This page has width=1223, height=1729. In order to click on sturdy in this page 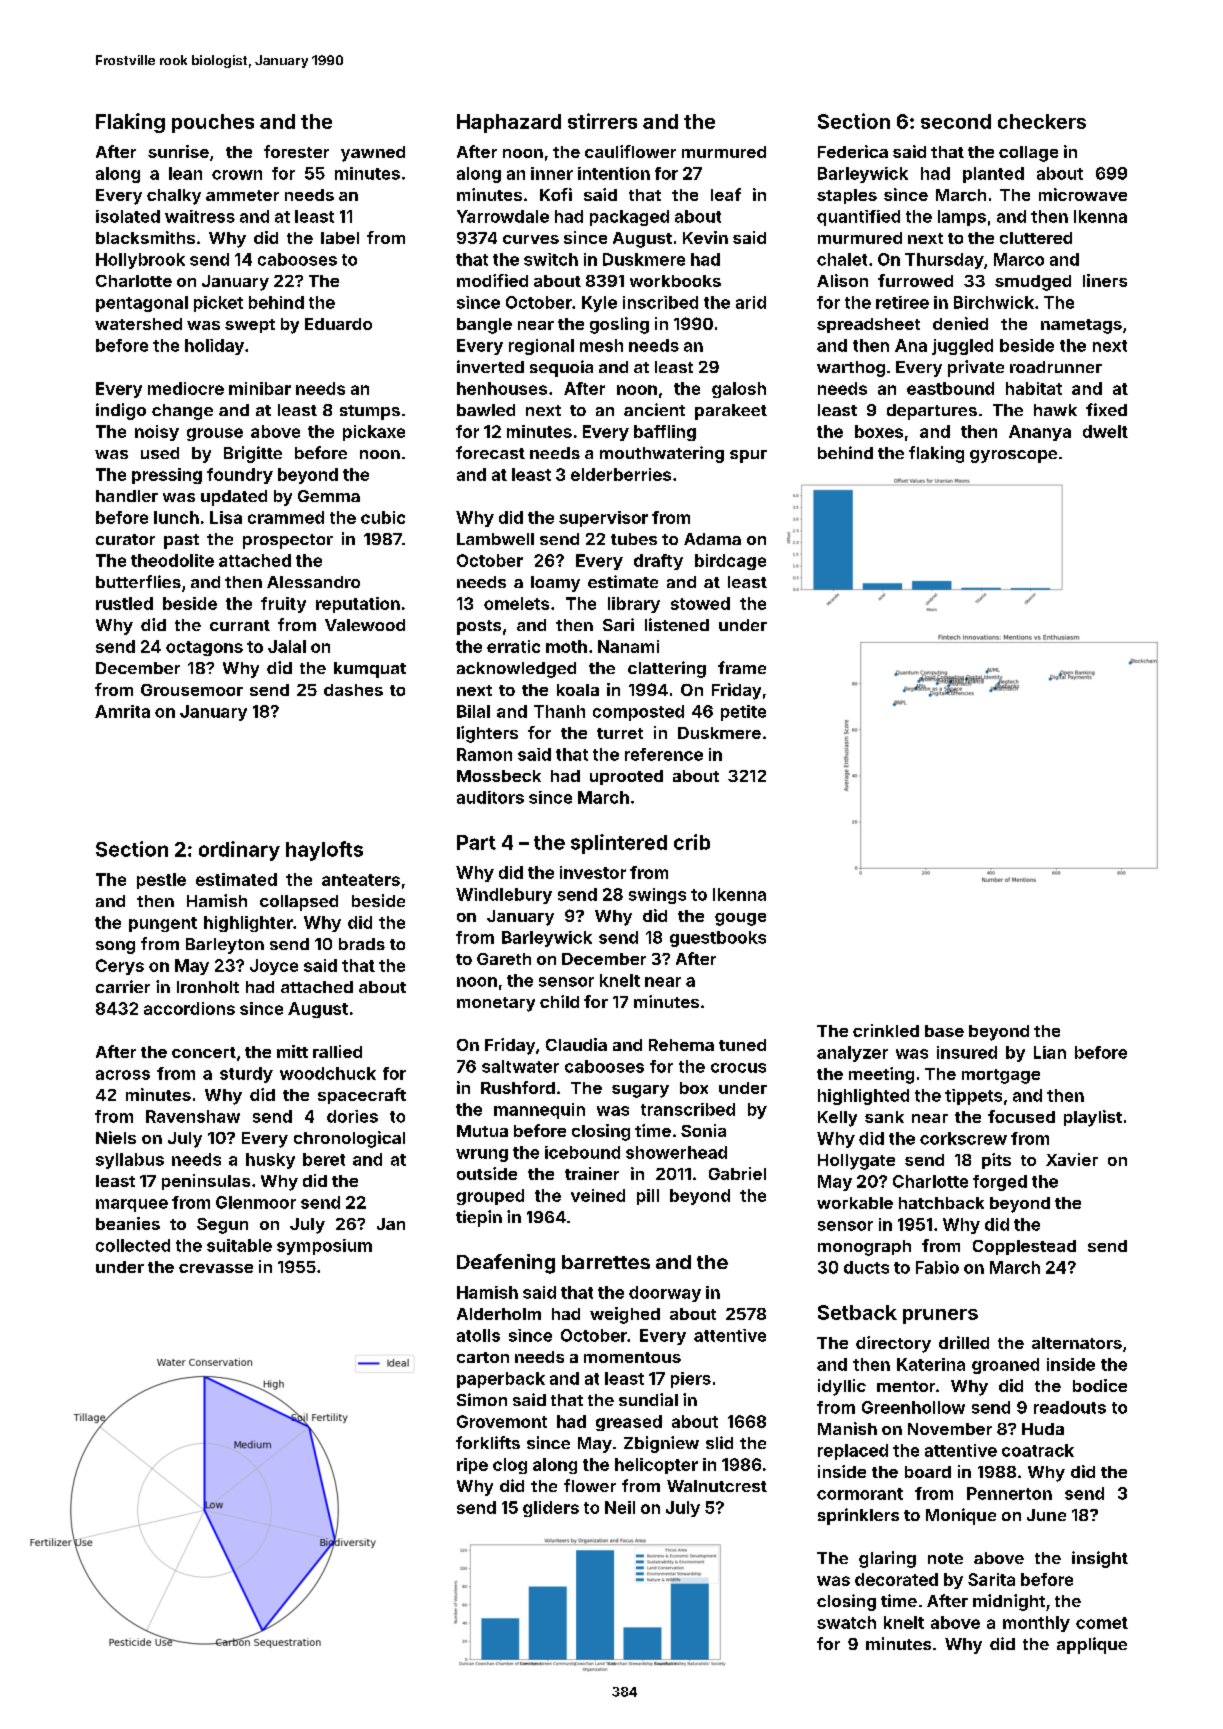, I will do `click(246, 1075)`.
